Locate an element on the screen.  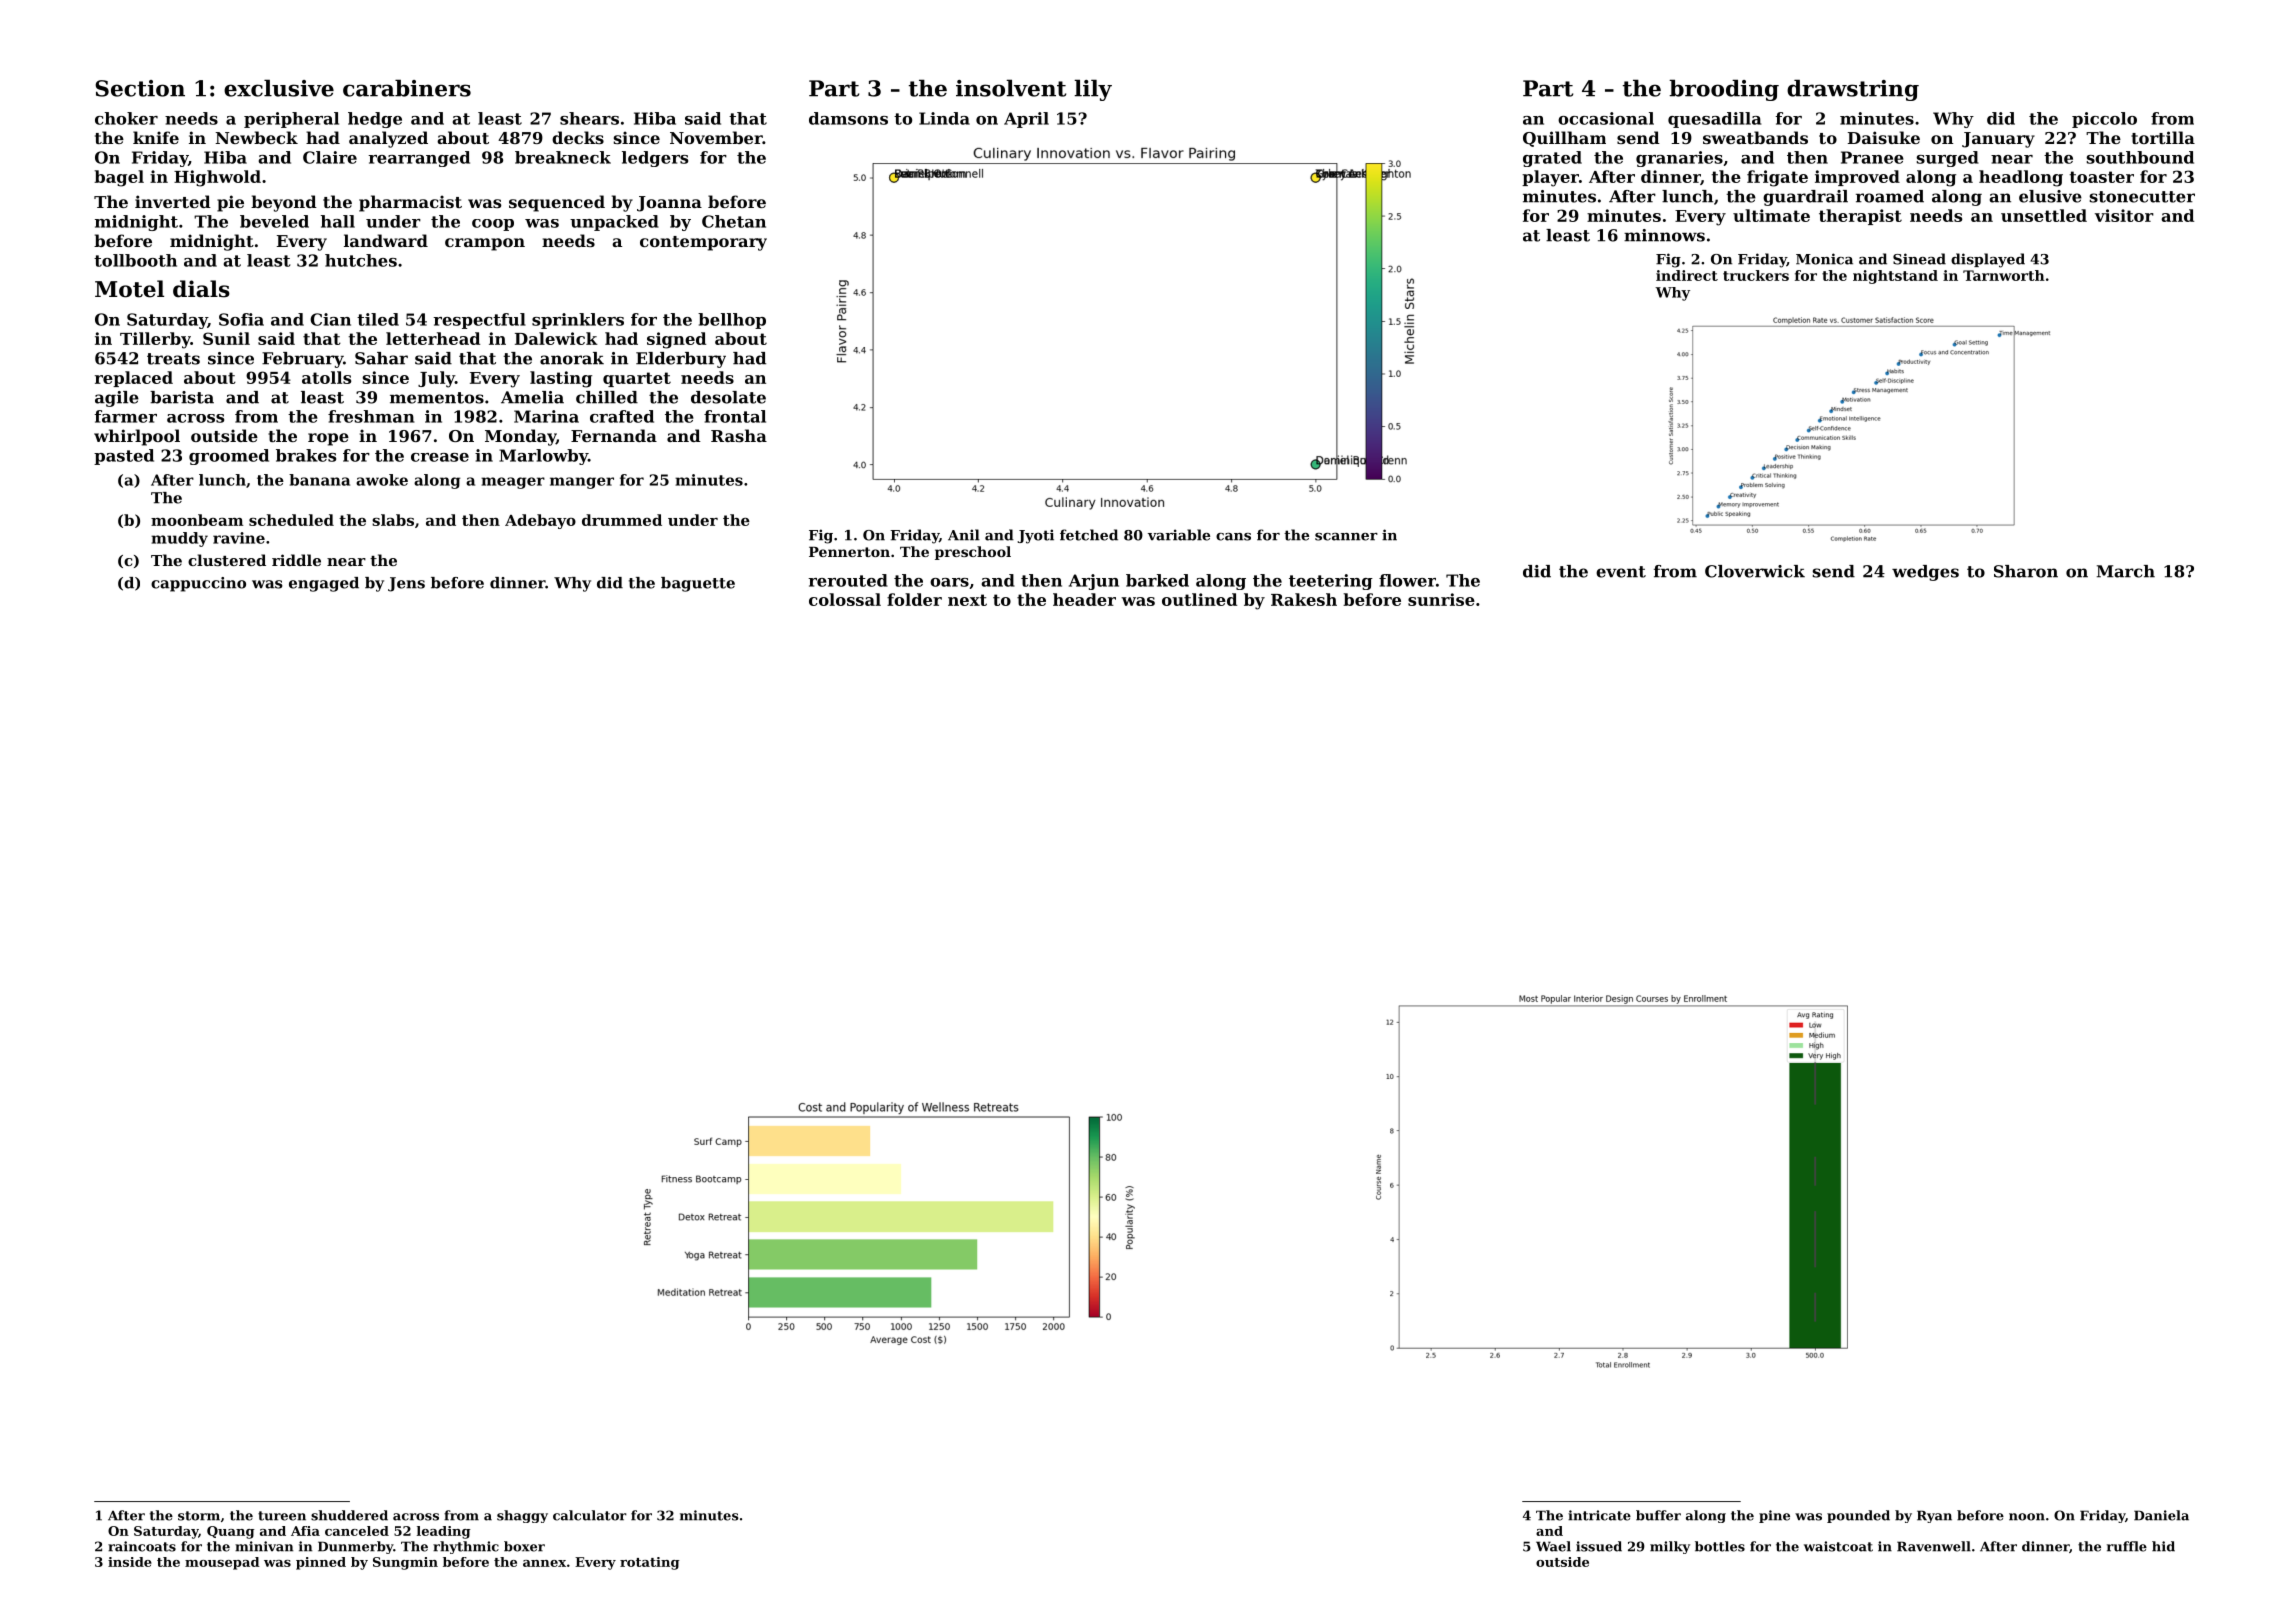
Section is located at coordinates (140, 88).
